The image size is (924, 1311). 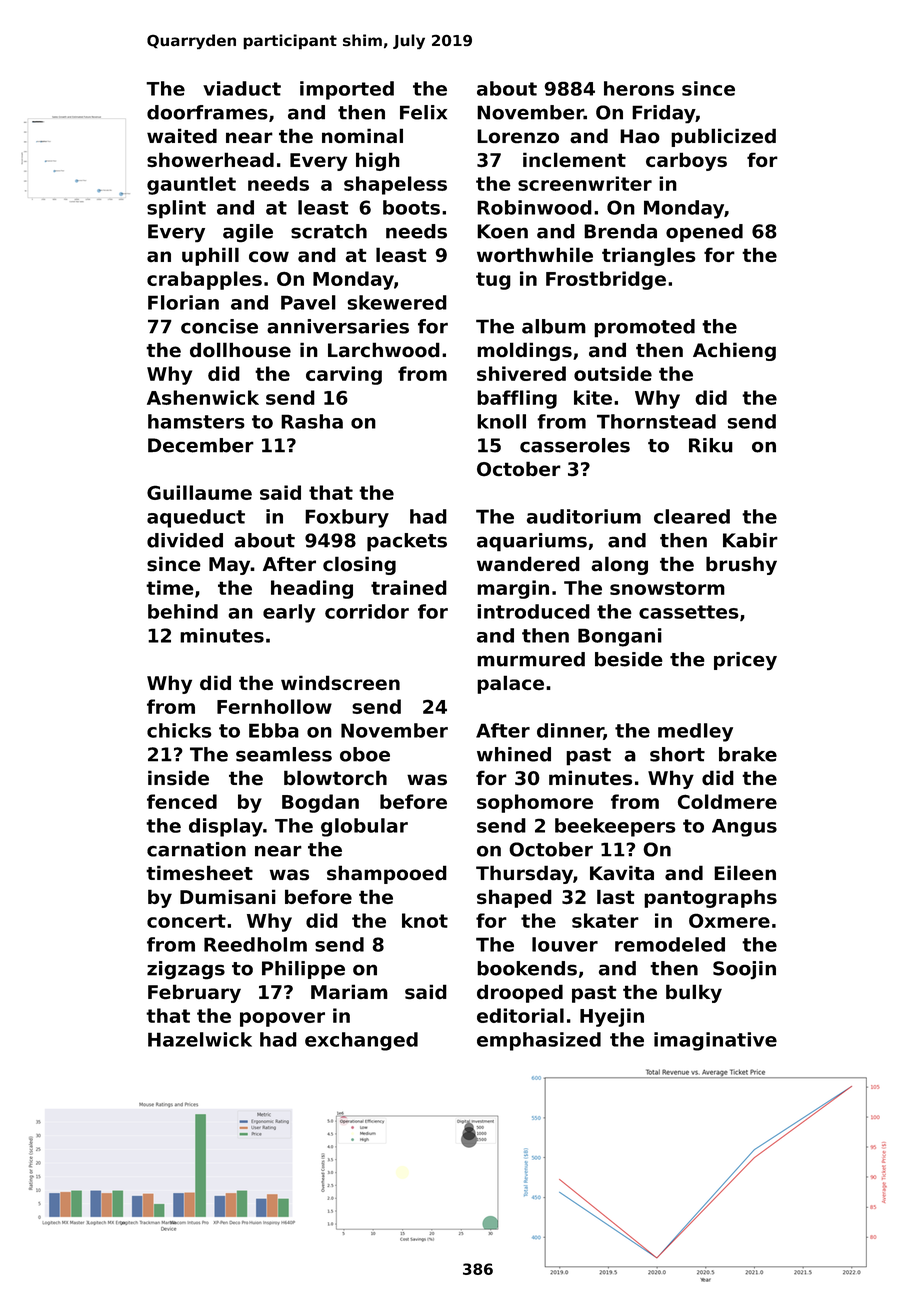 What do you see at coordinates (242, 88) in the document?
I see `viaduct` at bounding box center [242, 88].
